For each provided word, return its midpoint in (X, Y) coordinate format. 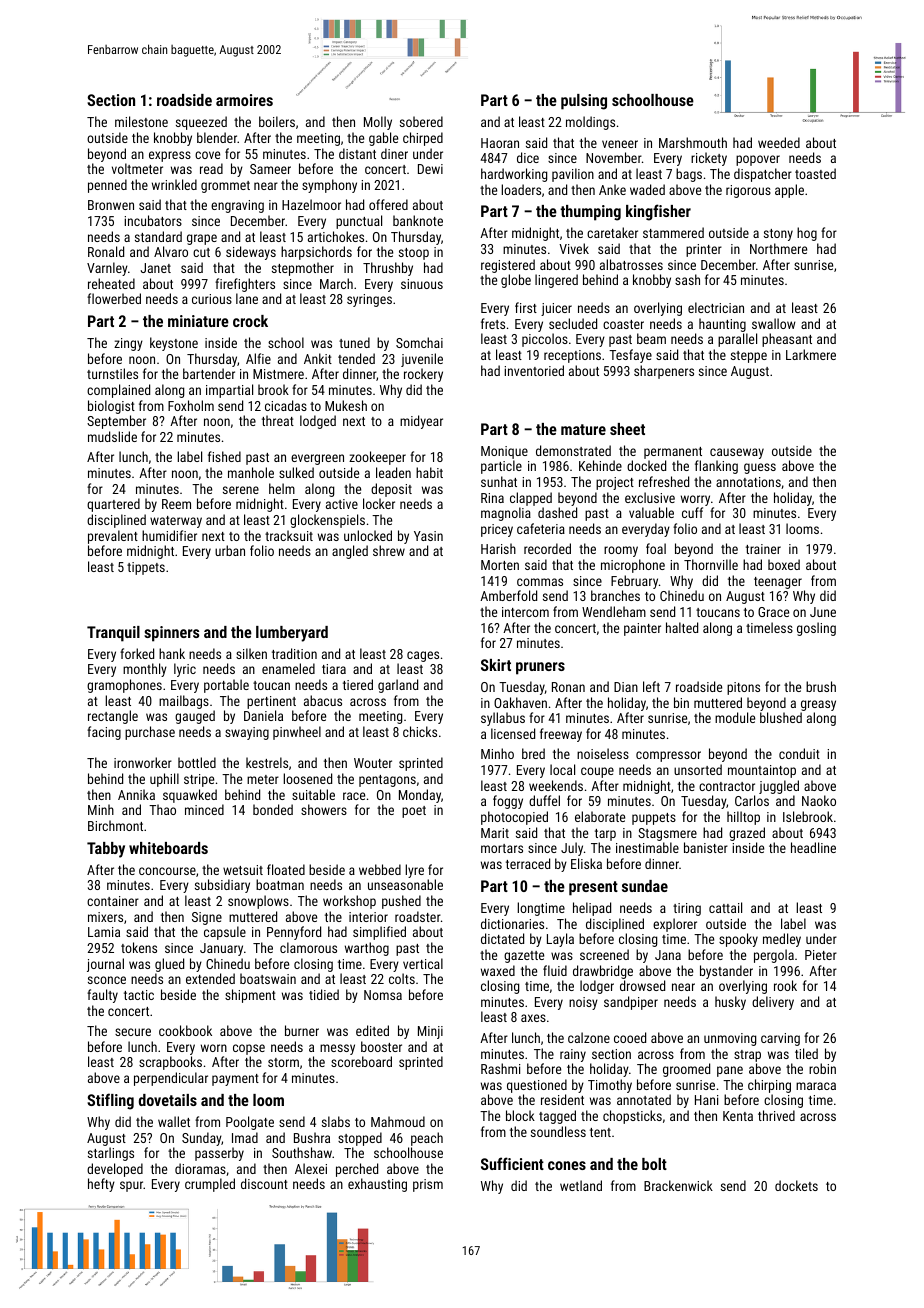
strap (747, 1056)
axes (533, 1018)
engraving (237, 206)
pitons (743, 688)
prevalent (113, 537)
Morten (500, 565)
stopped (360, 1139)
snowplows (258, 902)
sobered (421, 121)
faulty (102, 996)
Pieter (821, 955)
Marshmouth (693, 142)
